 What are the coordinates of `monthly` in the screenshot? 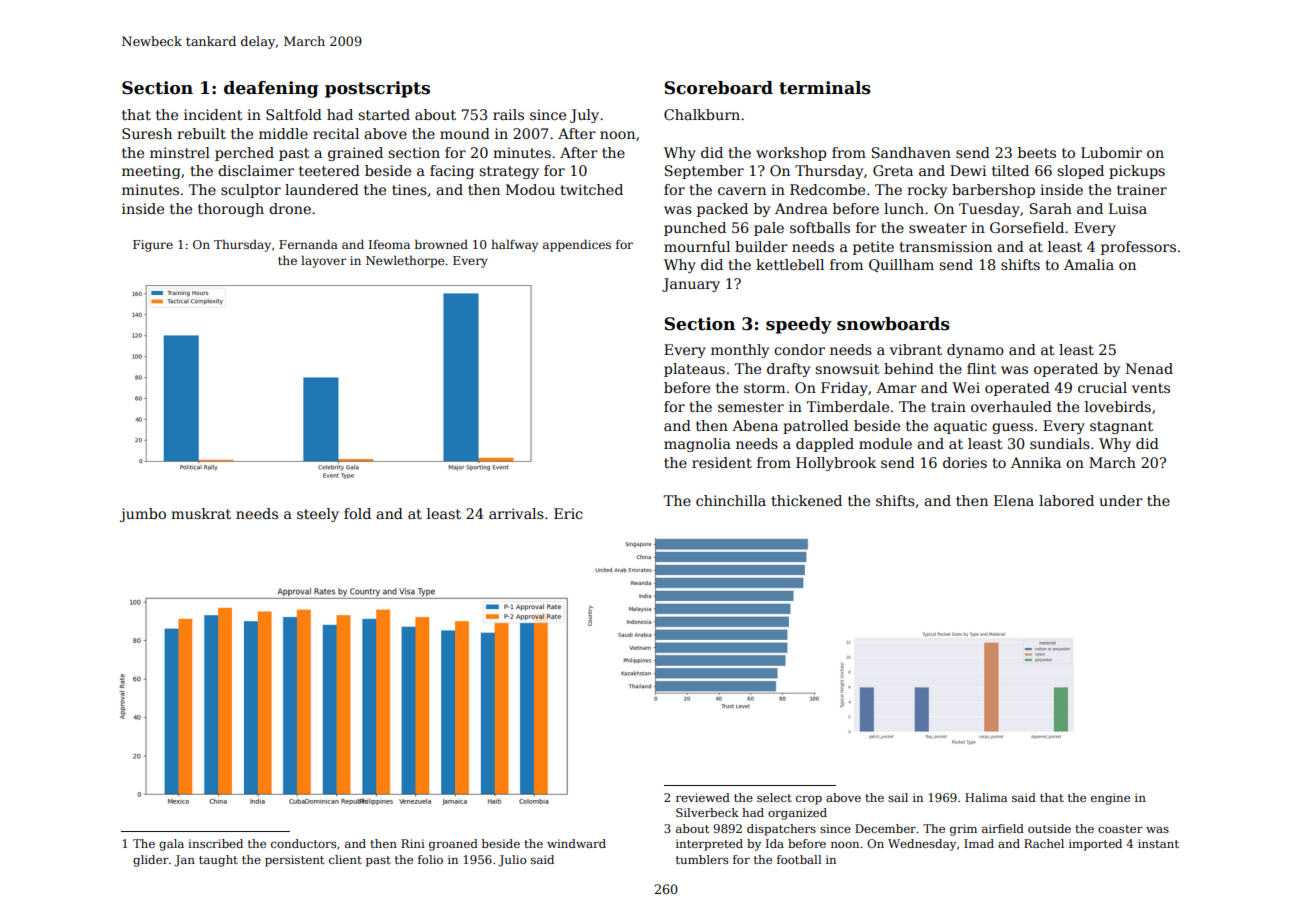 It's located at (740, 351).
